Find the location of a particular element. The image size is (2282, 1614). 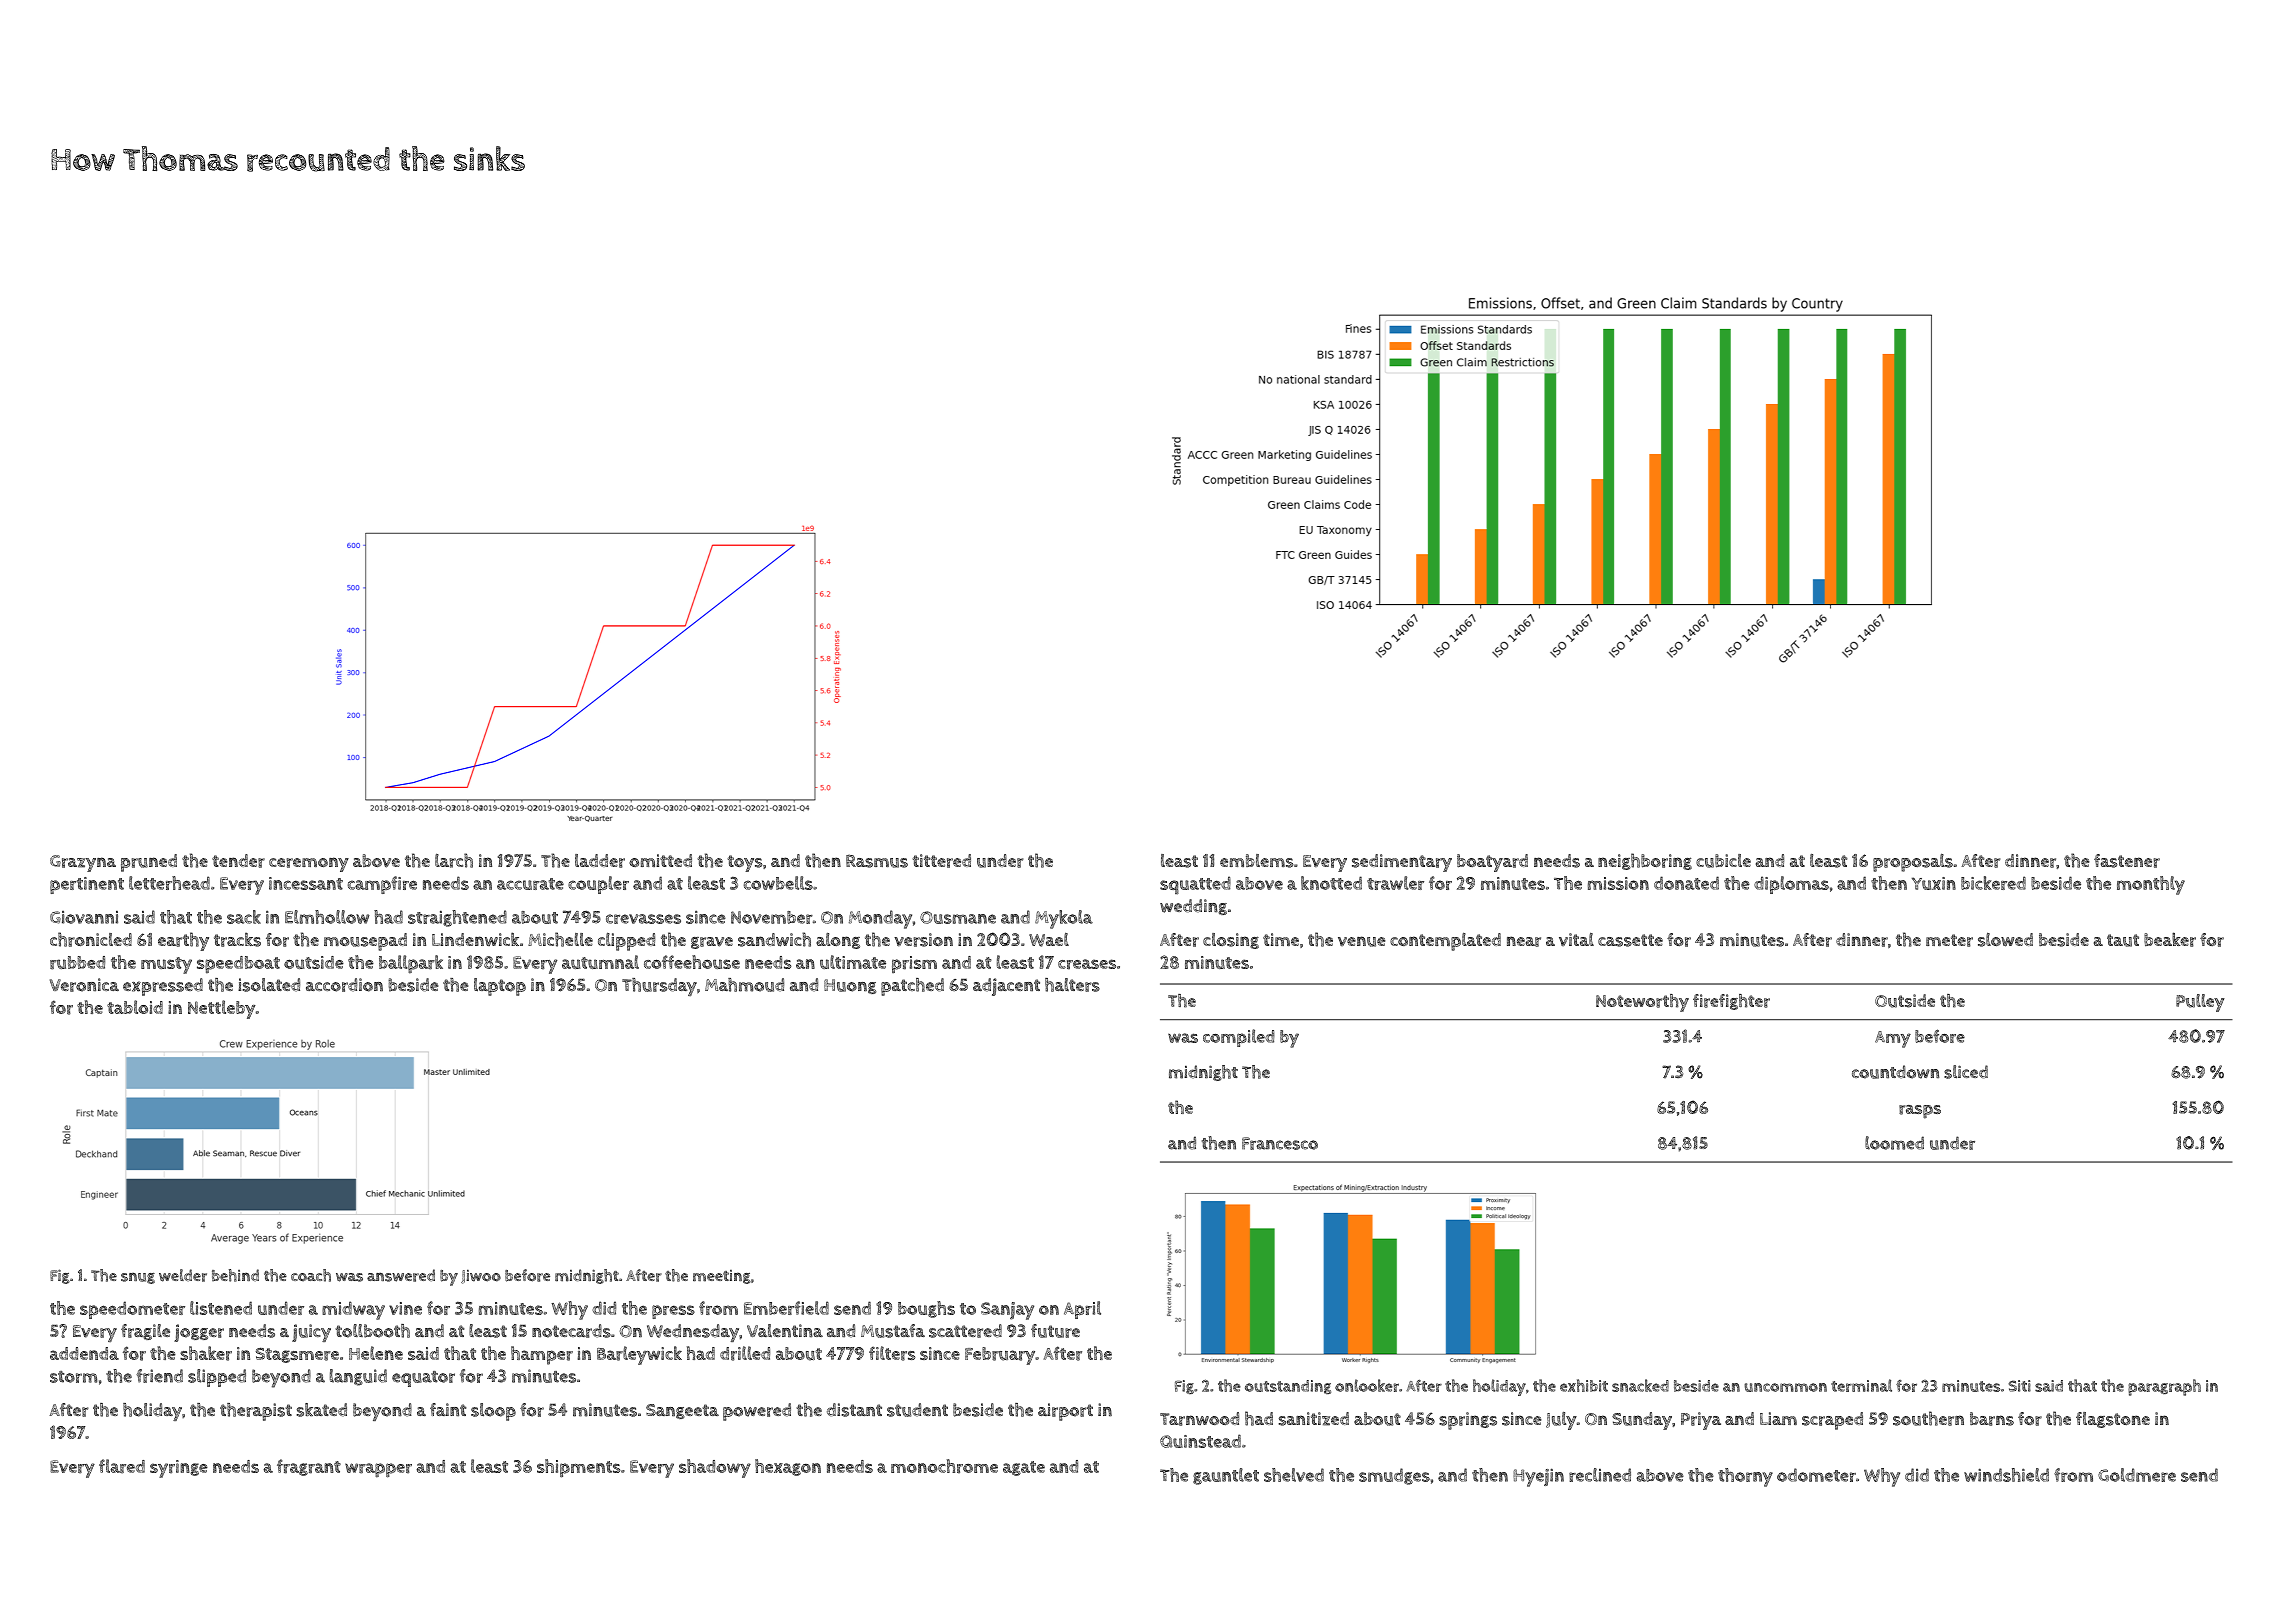

barns is located at coordinates (1992, 1419).
